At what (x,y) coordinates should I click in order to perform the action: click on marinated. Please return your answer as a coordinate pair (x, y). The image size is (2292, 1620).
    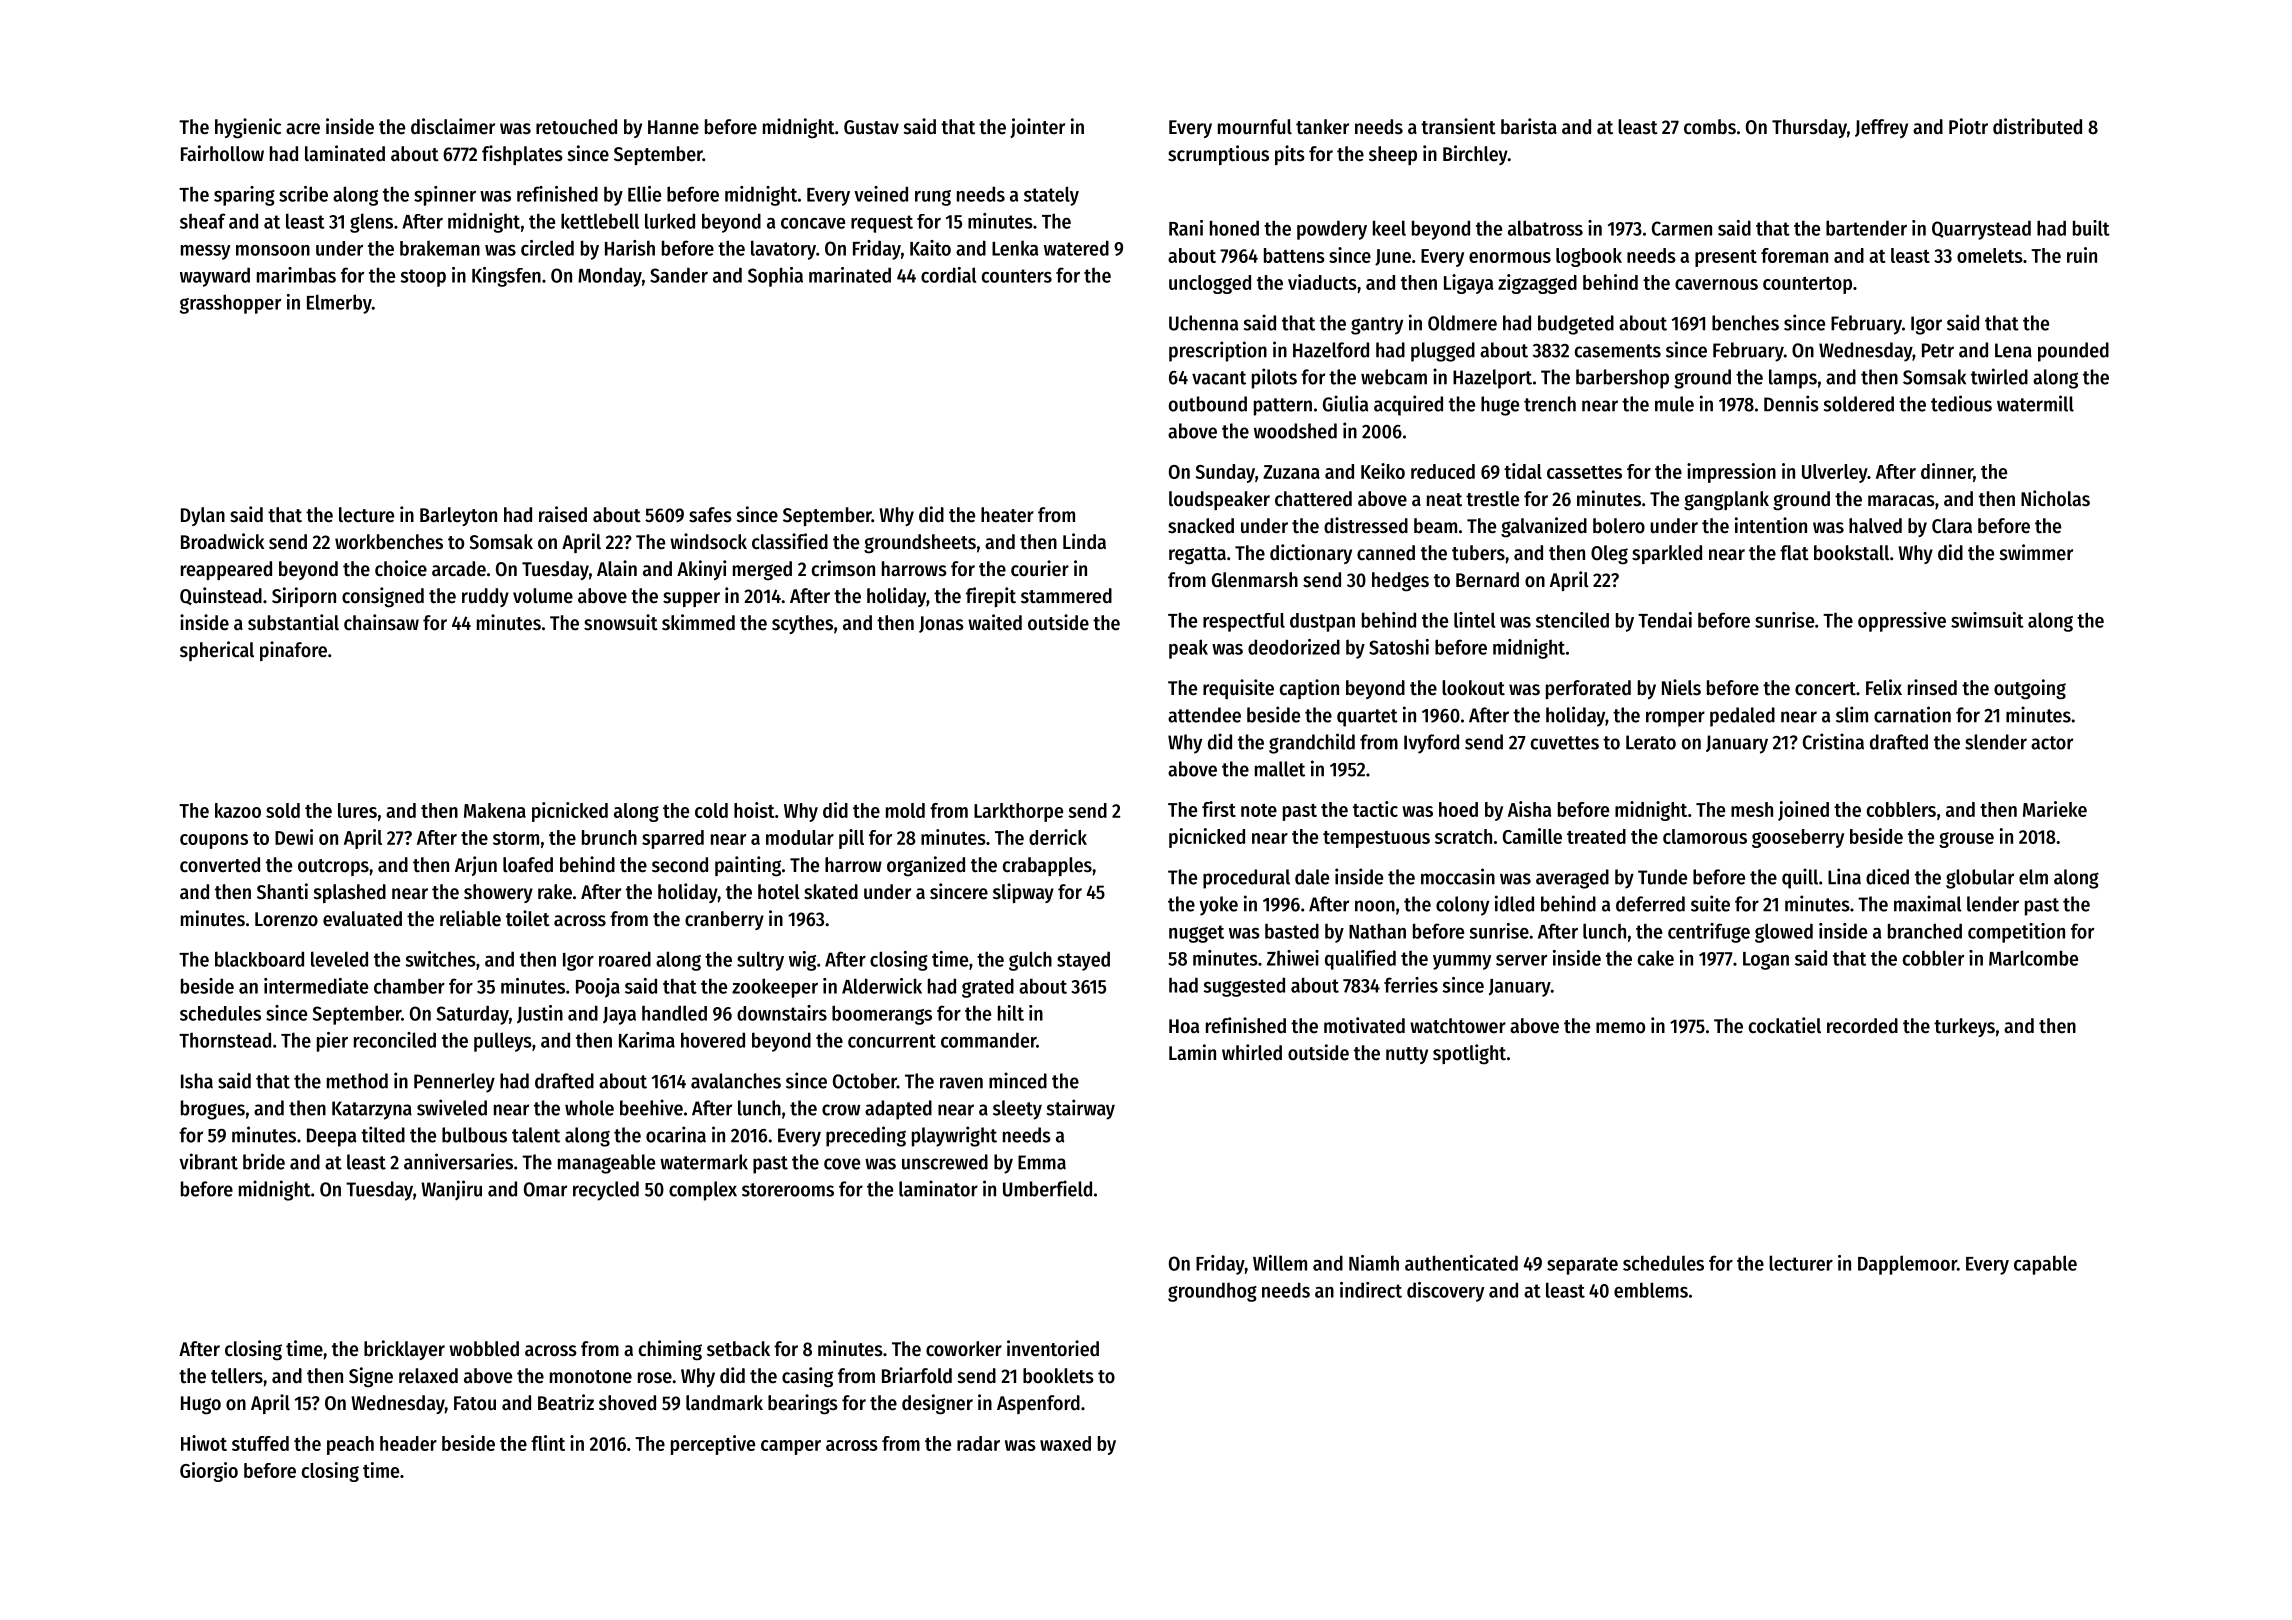
    Looking at the image, I should click on (850, 275).
